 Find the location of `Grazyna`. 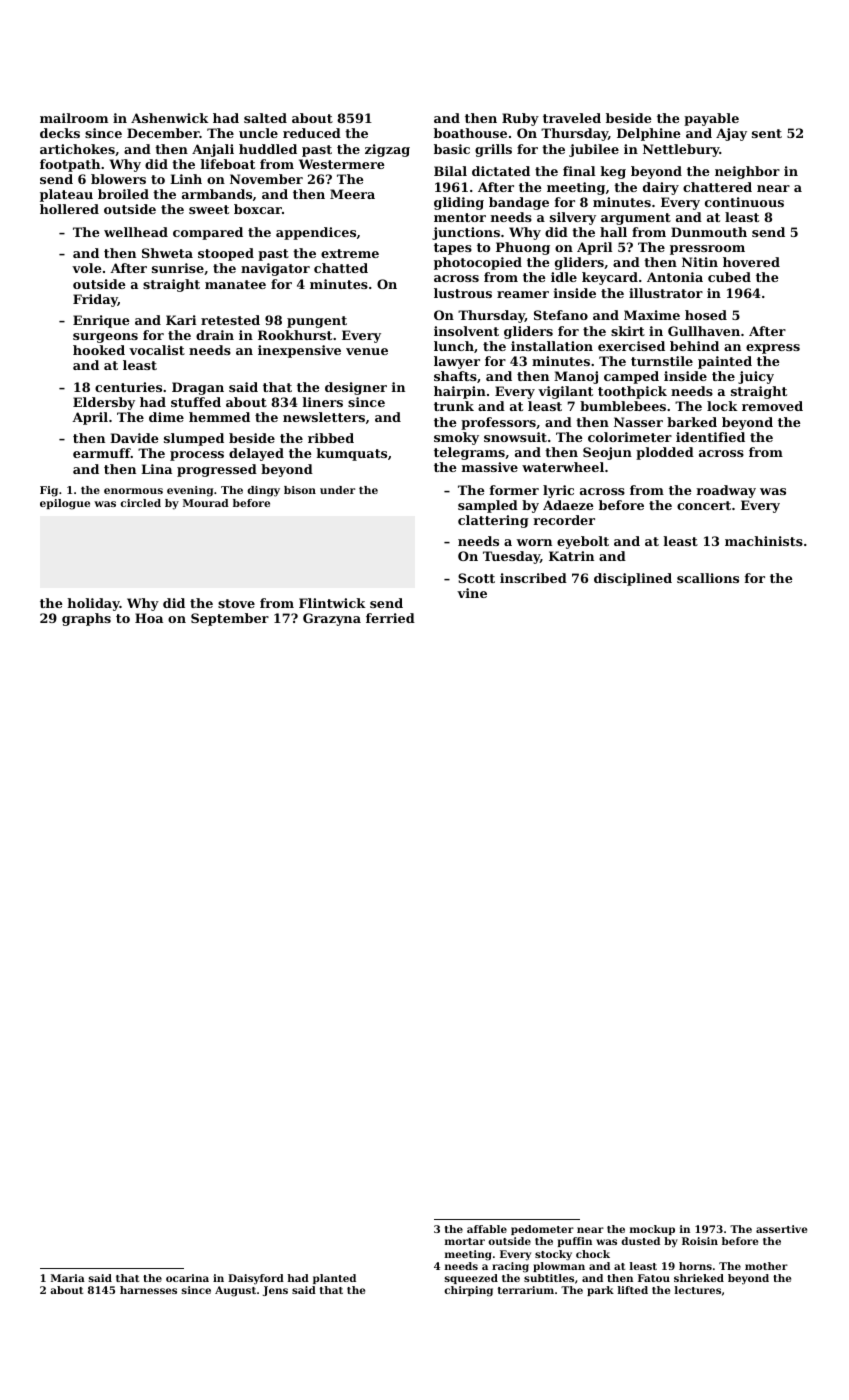

Grazyna is located at coordinates (332, 619).
